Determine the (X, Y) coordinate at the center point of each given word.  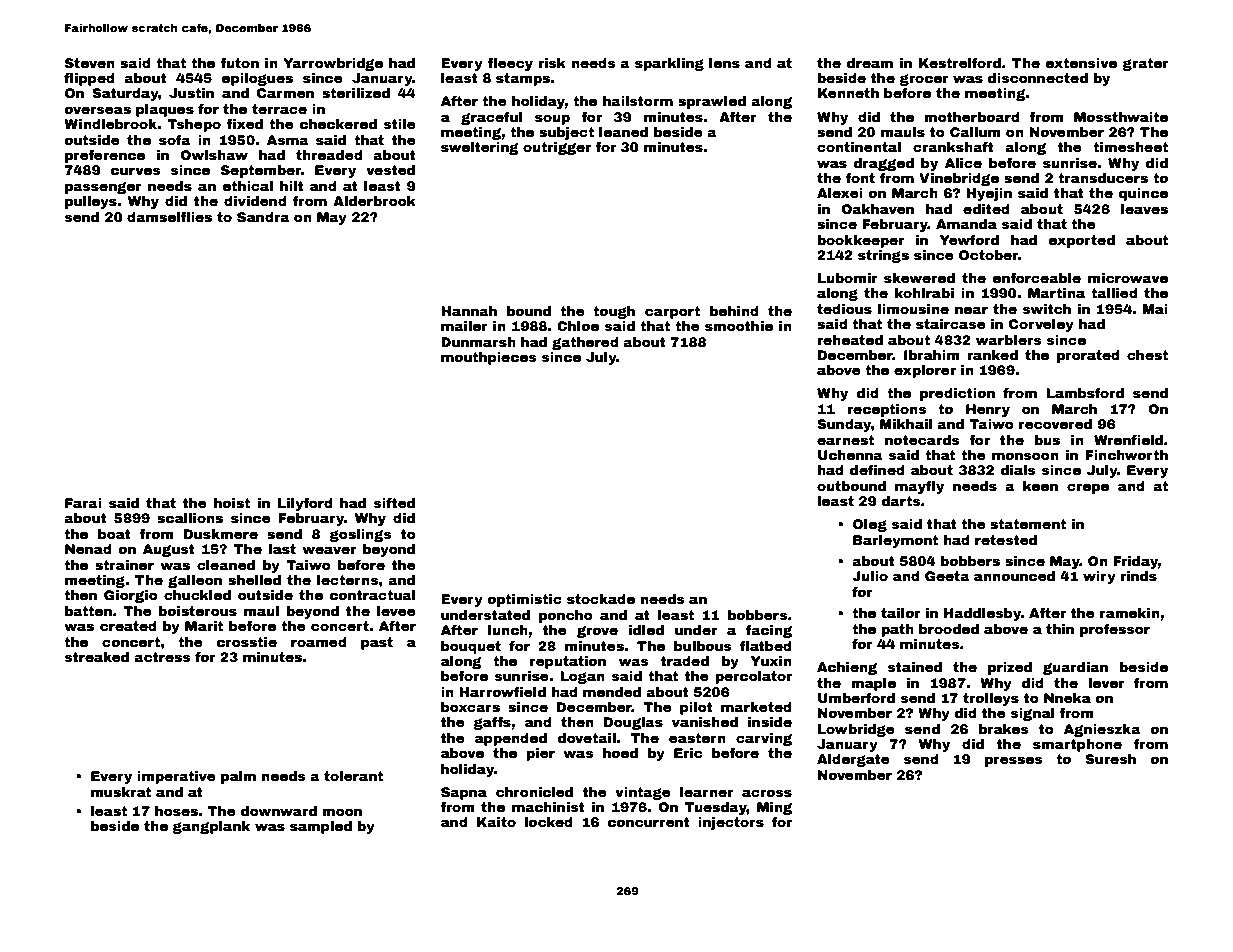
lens (724, 63)
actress (162, 657)
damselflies (169, 217)
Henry (988, 410)
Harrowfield (502, 692)
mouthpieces (489, 358)
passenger (103, 188)
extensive (1081, 63)
